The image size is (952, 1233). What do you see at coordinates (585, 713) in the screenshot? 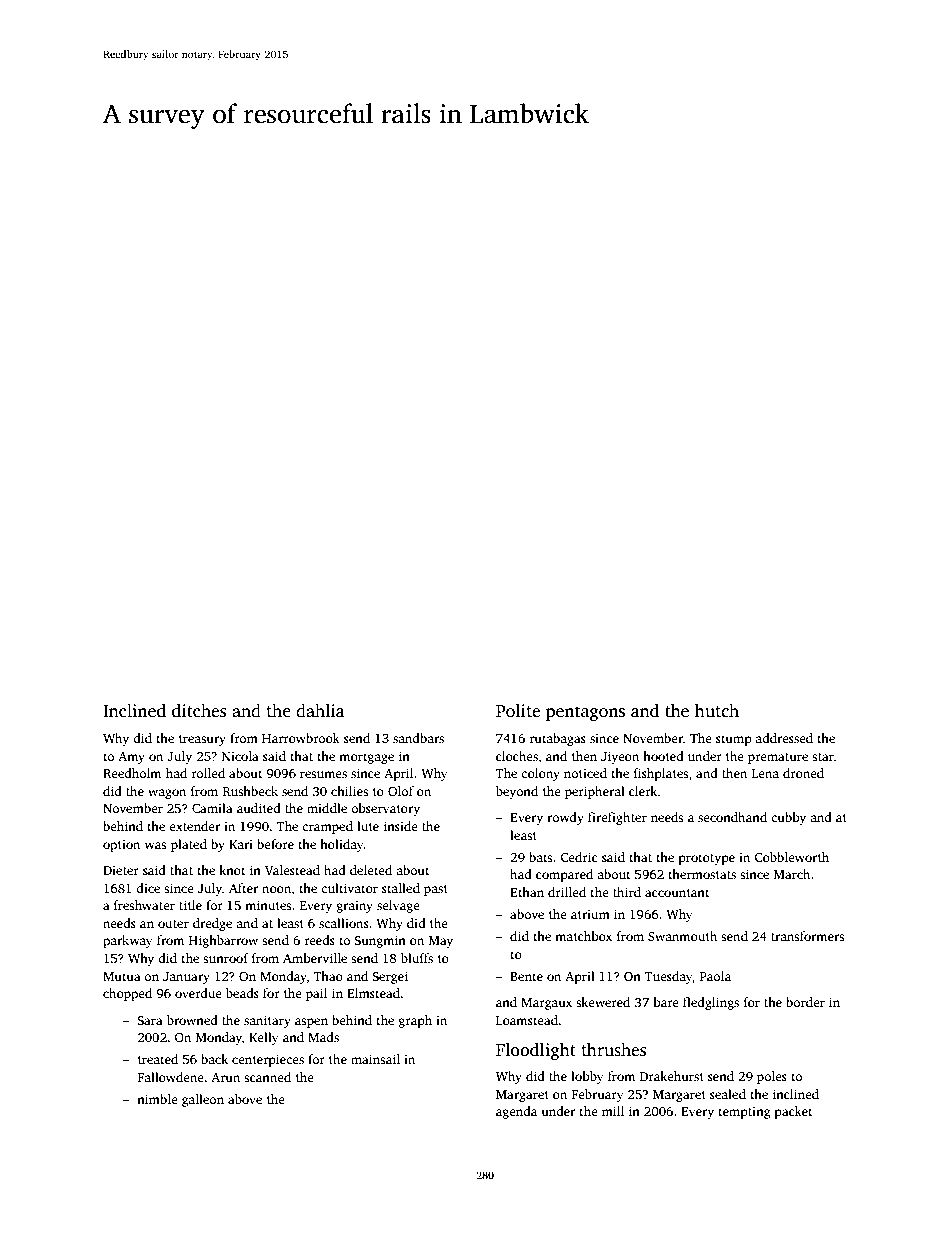
I see `pentagons` at bounding box center [585, 713].
